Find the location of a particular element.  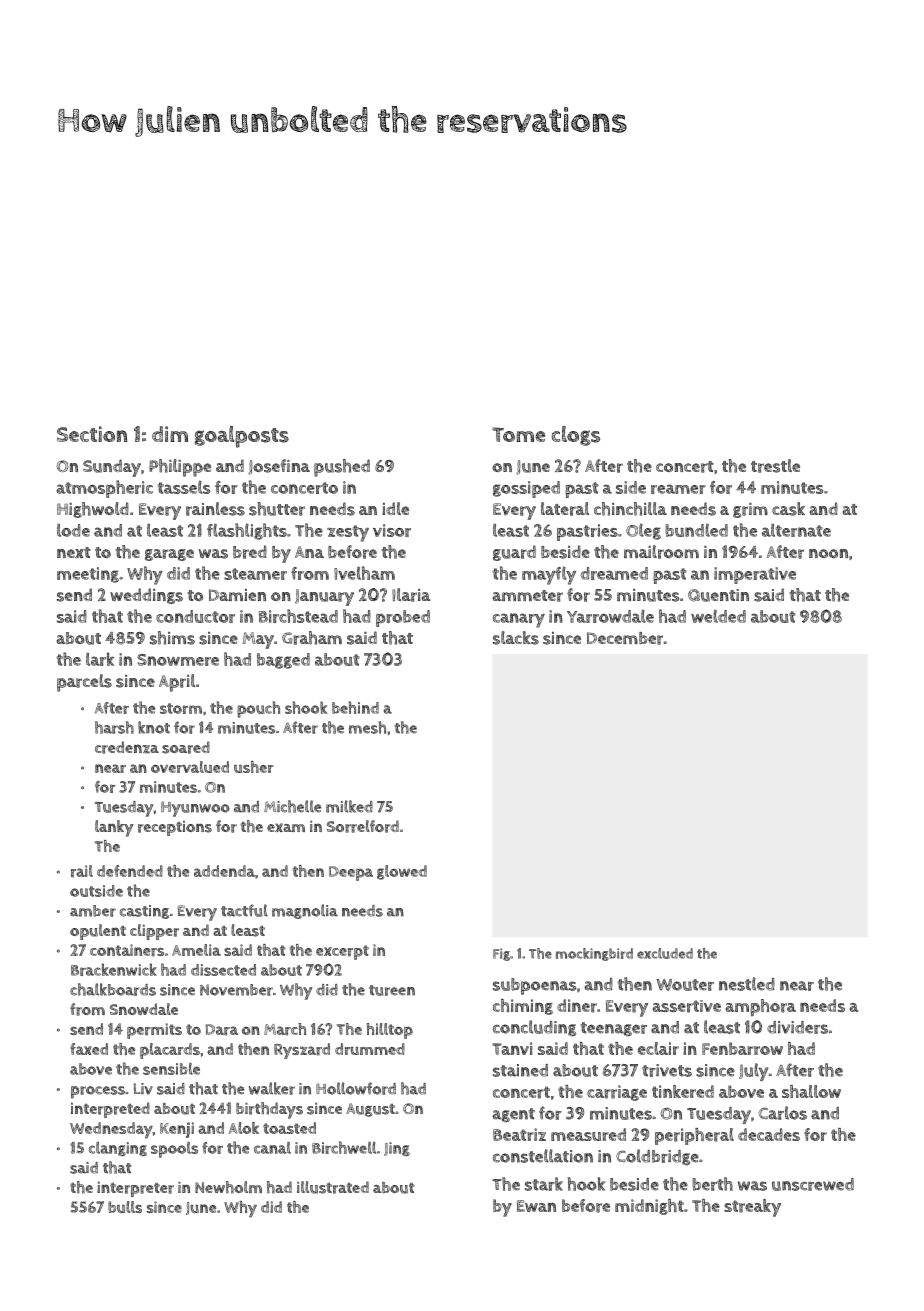

conductor is located at coordinates (195, 616).
